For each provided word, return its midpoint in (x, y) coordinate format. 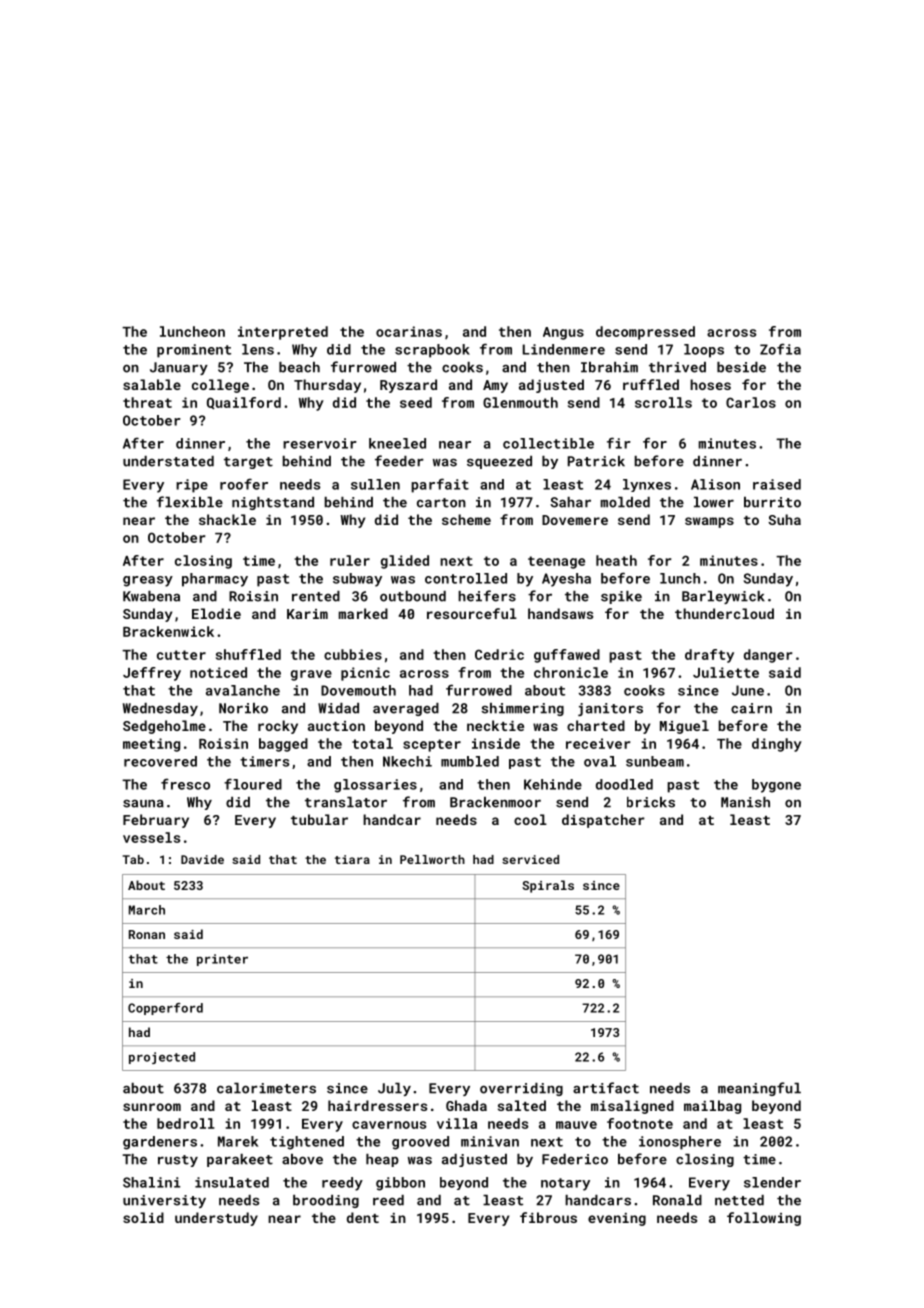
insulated (232, 1182)
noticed (218, 672)
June (748, 690)
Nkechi (407, 761)
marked (363, 613)
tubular (319, 819)
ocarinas (409, 331)
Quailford (244, 403)
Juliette (726, 672)
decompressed (645, 333)
